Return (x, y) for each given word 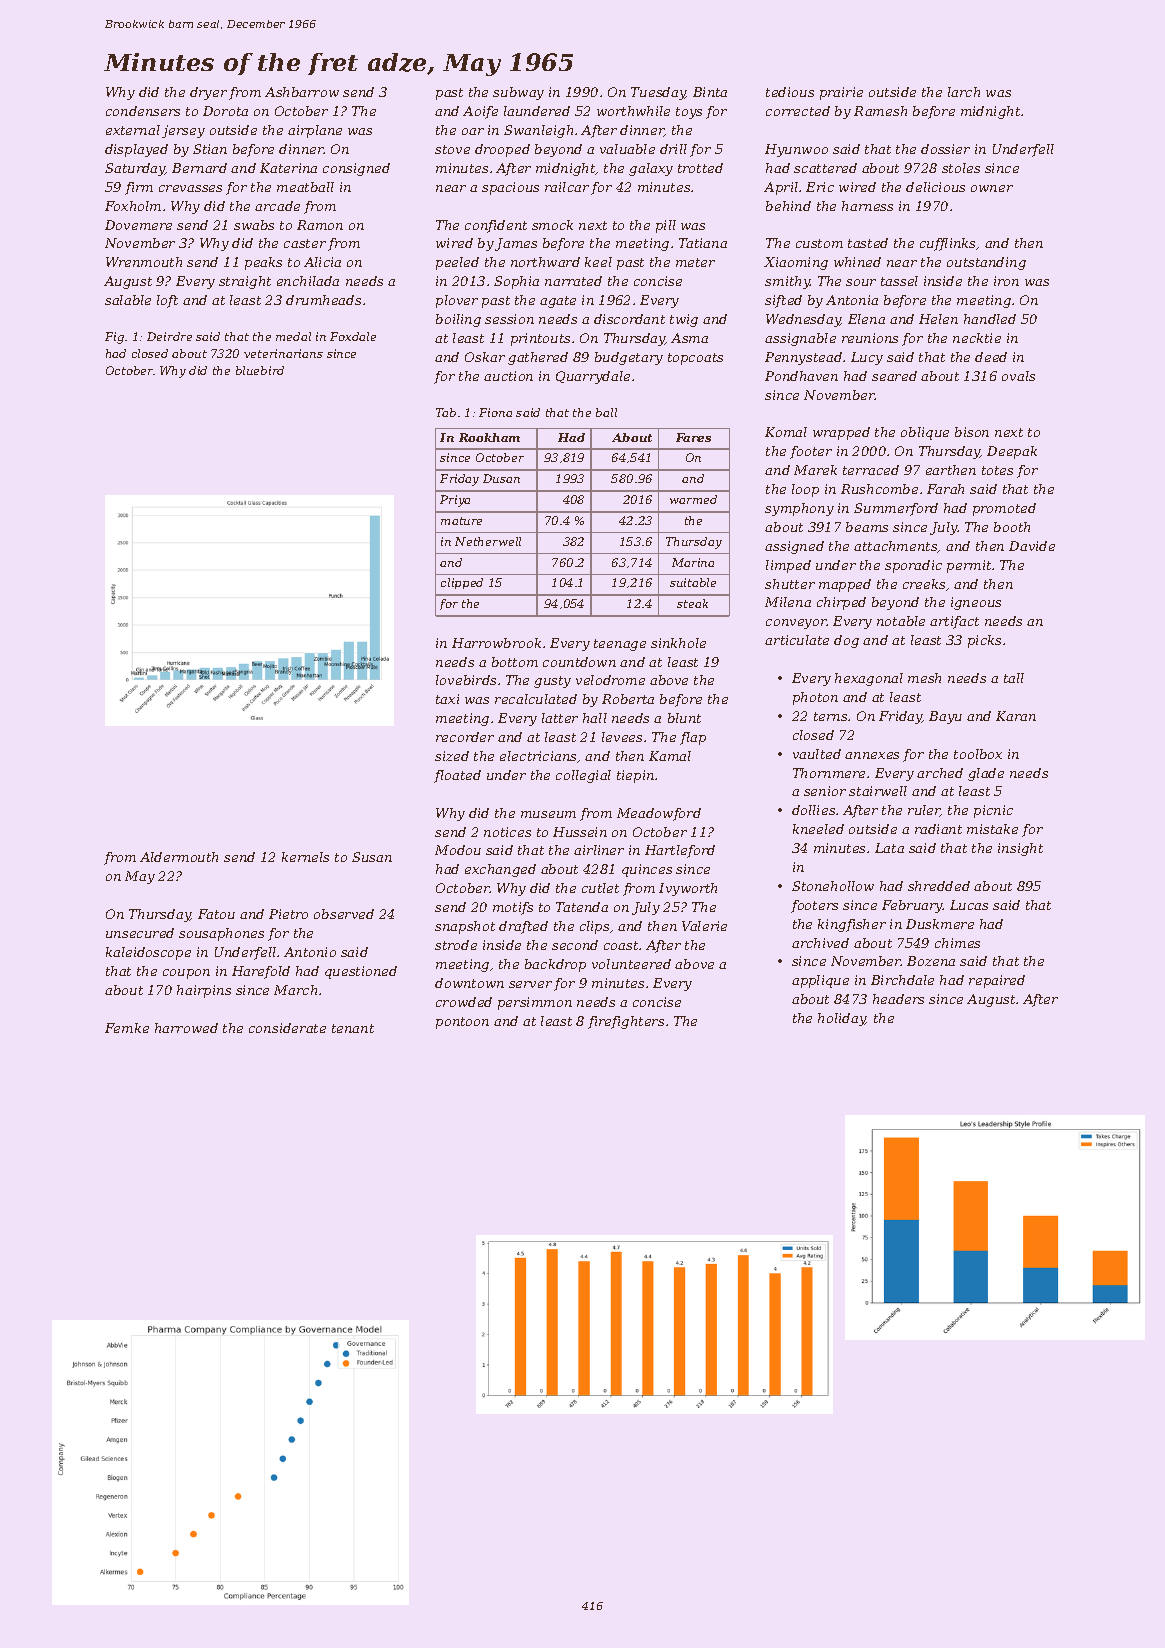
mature (461, 521)
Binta (710, 92)
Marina (693, 562)
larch (964, 92)
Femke (127, 1028)
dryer (208, 93)
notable (901, 621)
